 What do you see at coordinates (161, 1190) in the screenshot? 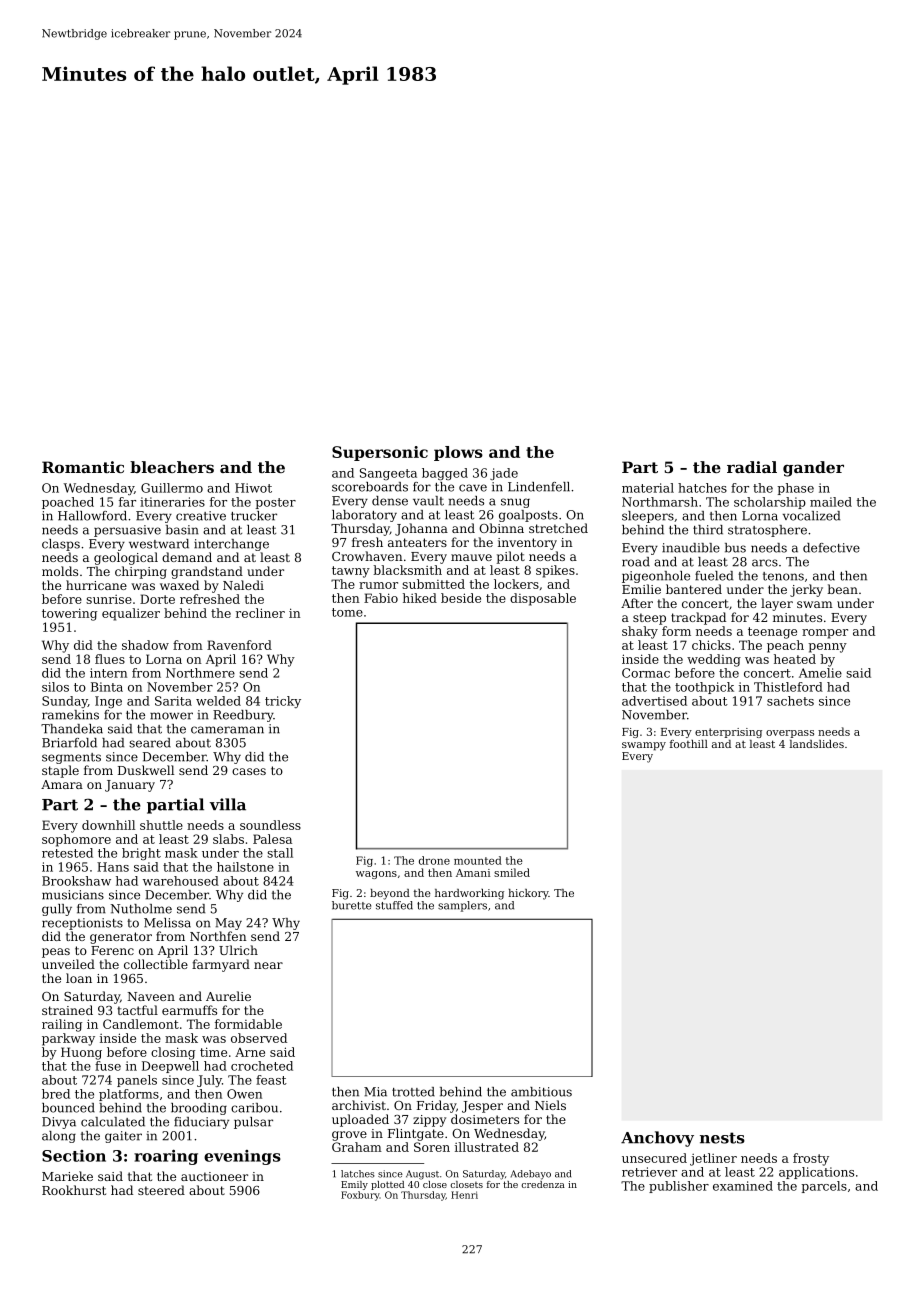
I see `steered` at bounding box center [161, 1190].
